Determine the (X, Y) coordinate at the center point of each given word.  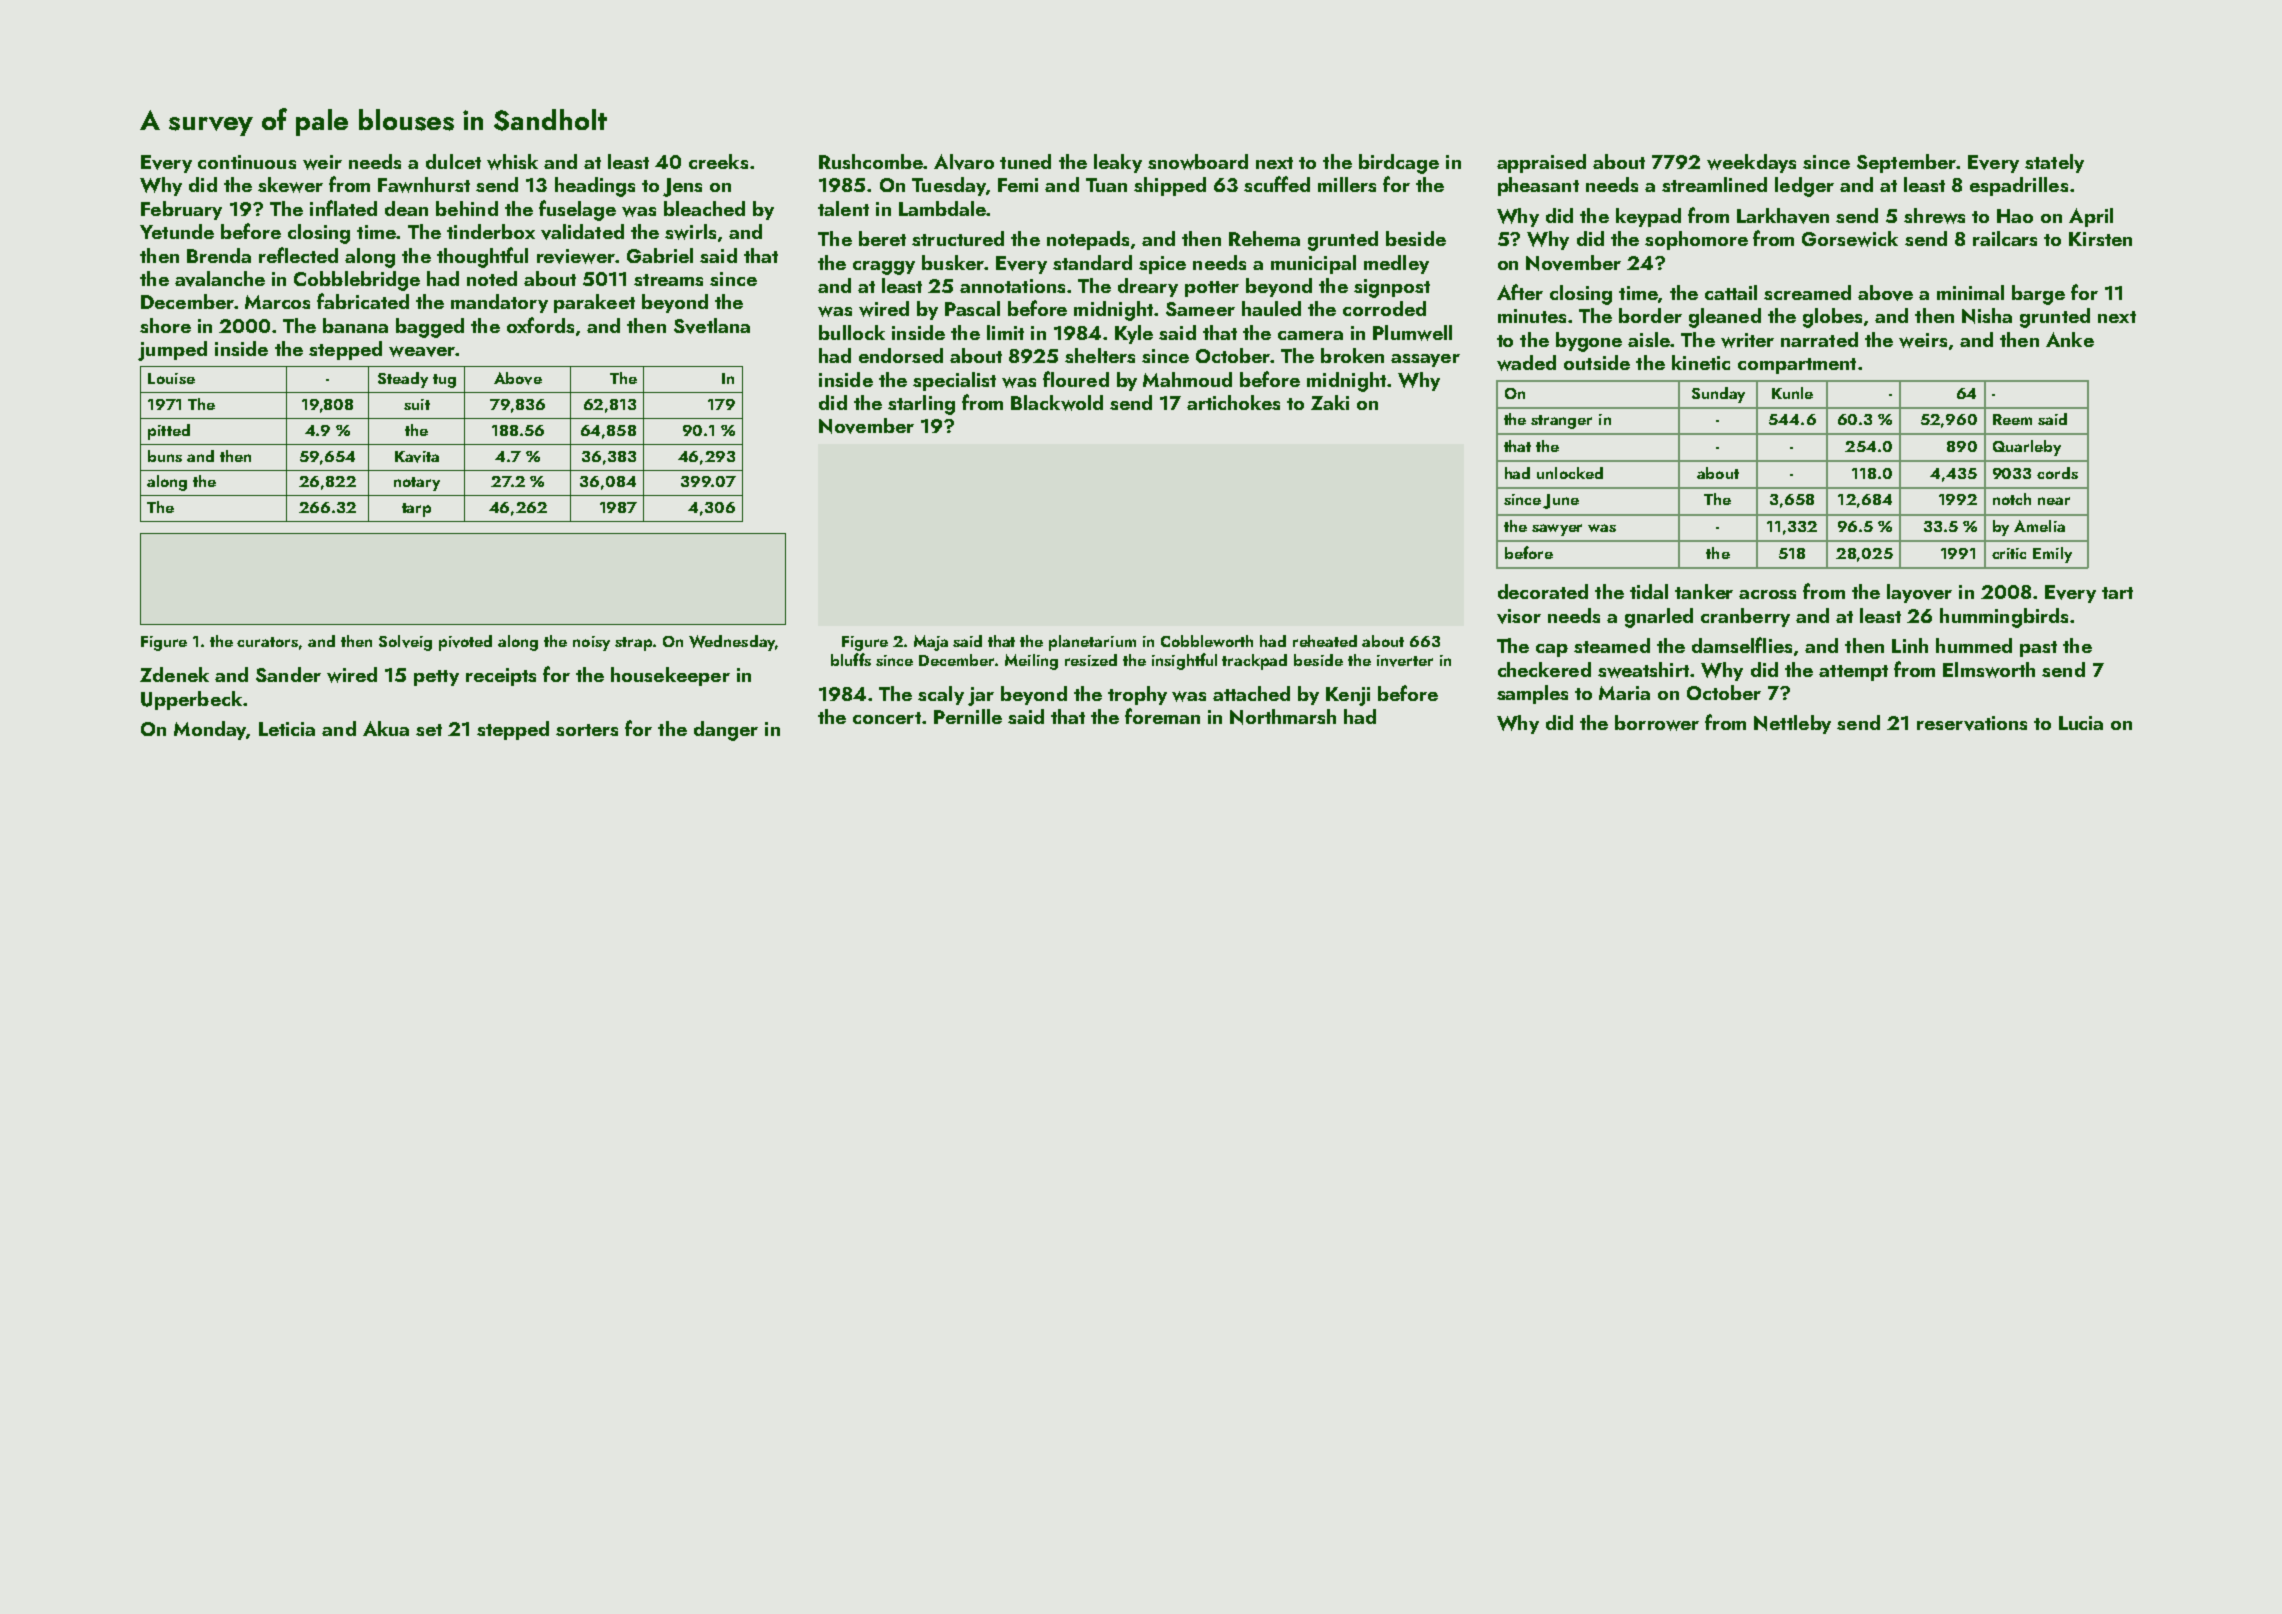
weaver (422, 351)
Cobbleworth (1207, 641)
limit (1005, 332)
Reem (2012, 419)
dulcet (453, 161)
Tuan (1106, 185)
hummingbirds (2004, 618)
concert (887, 718)
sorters (587, 730)
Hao (2015, 216)
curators (267, 642)
